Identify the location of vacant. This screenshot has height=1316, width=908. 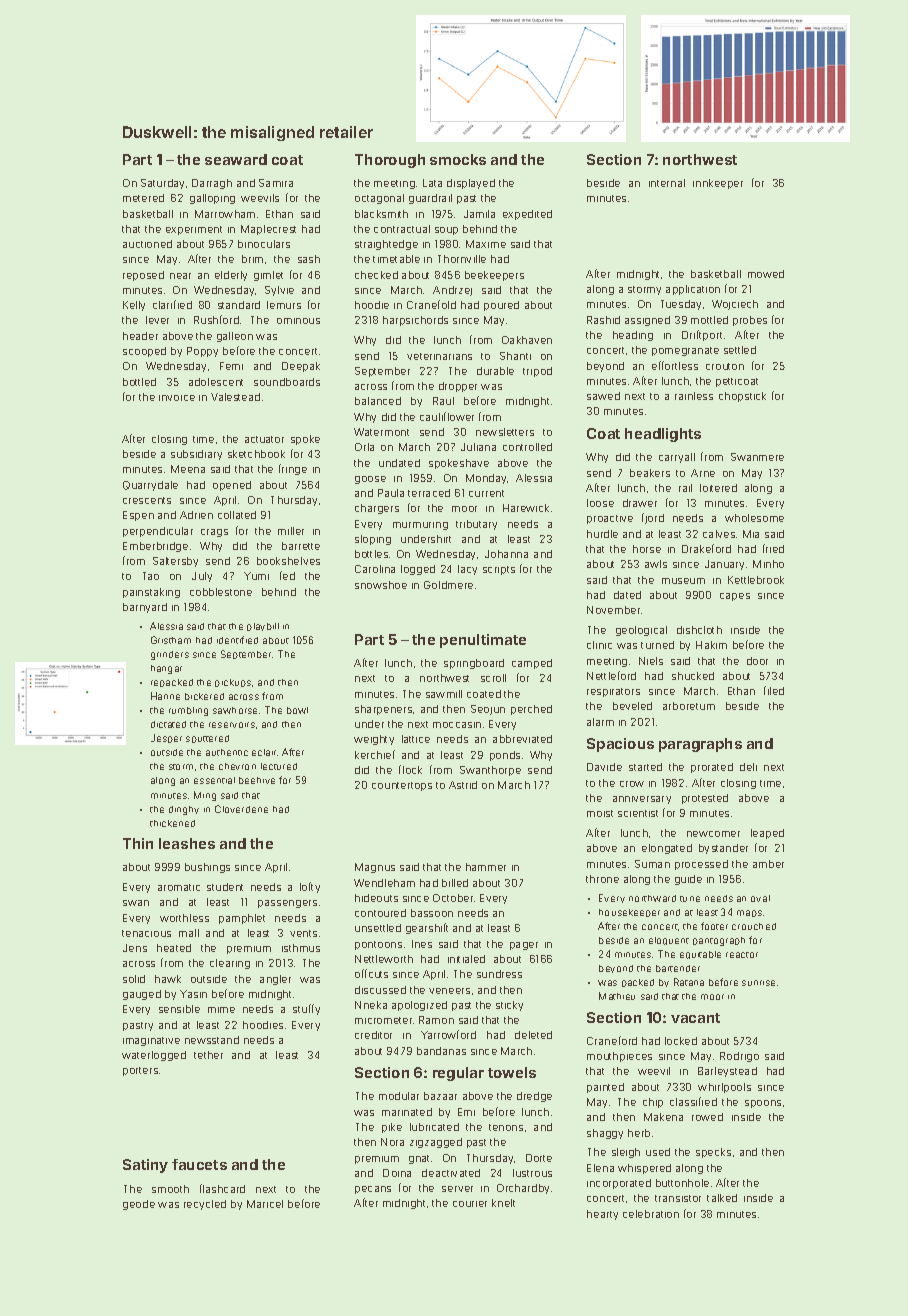
(695, 1018).
